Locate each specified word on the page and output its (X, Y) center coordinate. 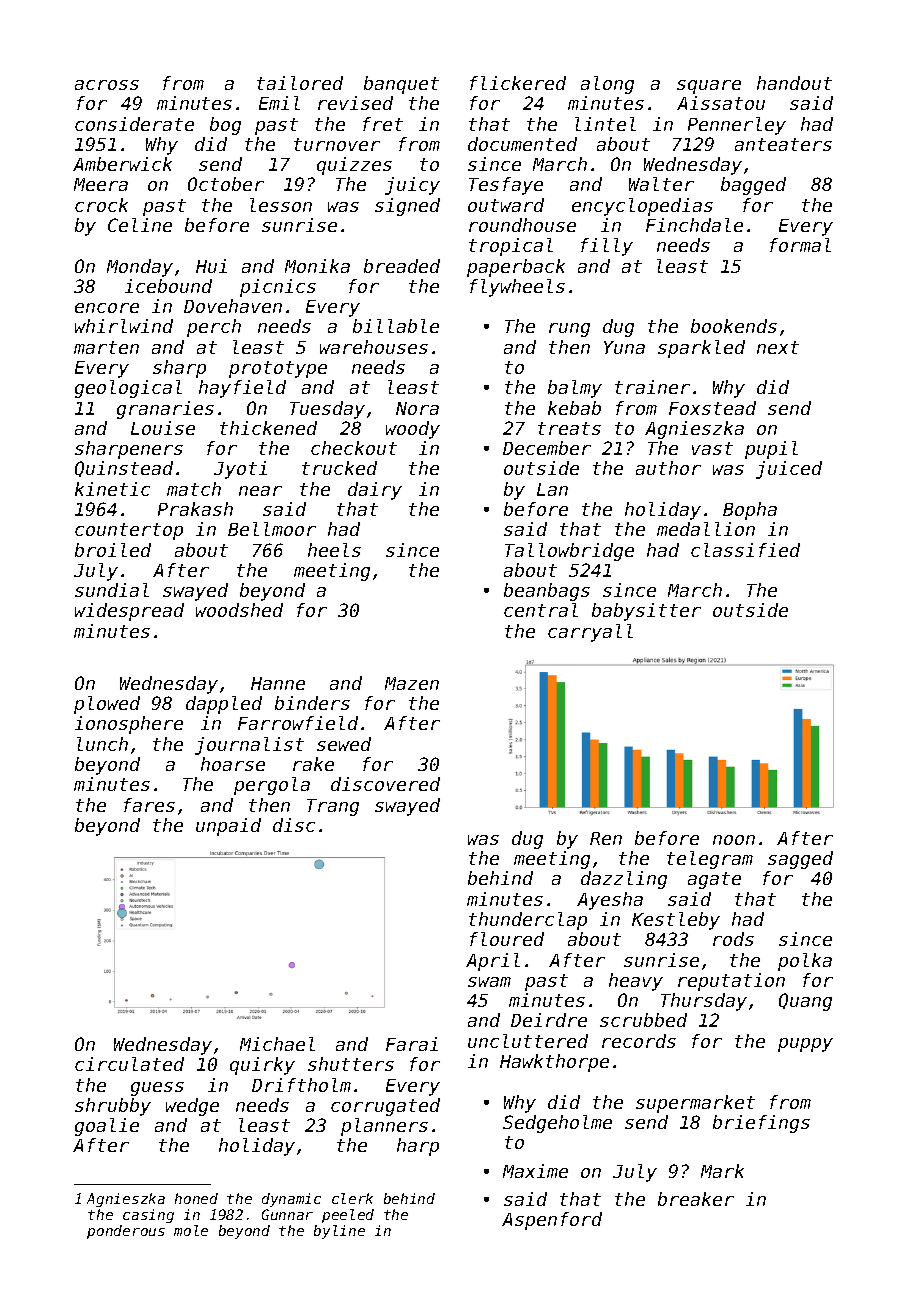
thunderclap (528, 921)
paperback (516, 268)
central (541, 610)
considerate (134, 124)
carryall (590, 633)
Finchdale (694, 225)
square (709, 87)
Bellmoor (272, 529)
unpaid (228, 827)
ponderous (126, 1232)
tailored (300, 83)
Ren (606, 838)
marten (106, 347)
